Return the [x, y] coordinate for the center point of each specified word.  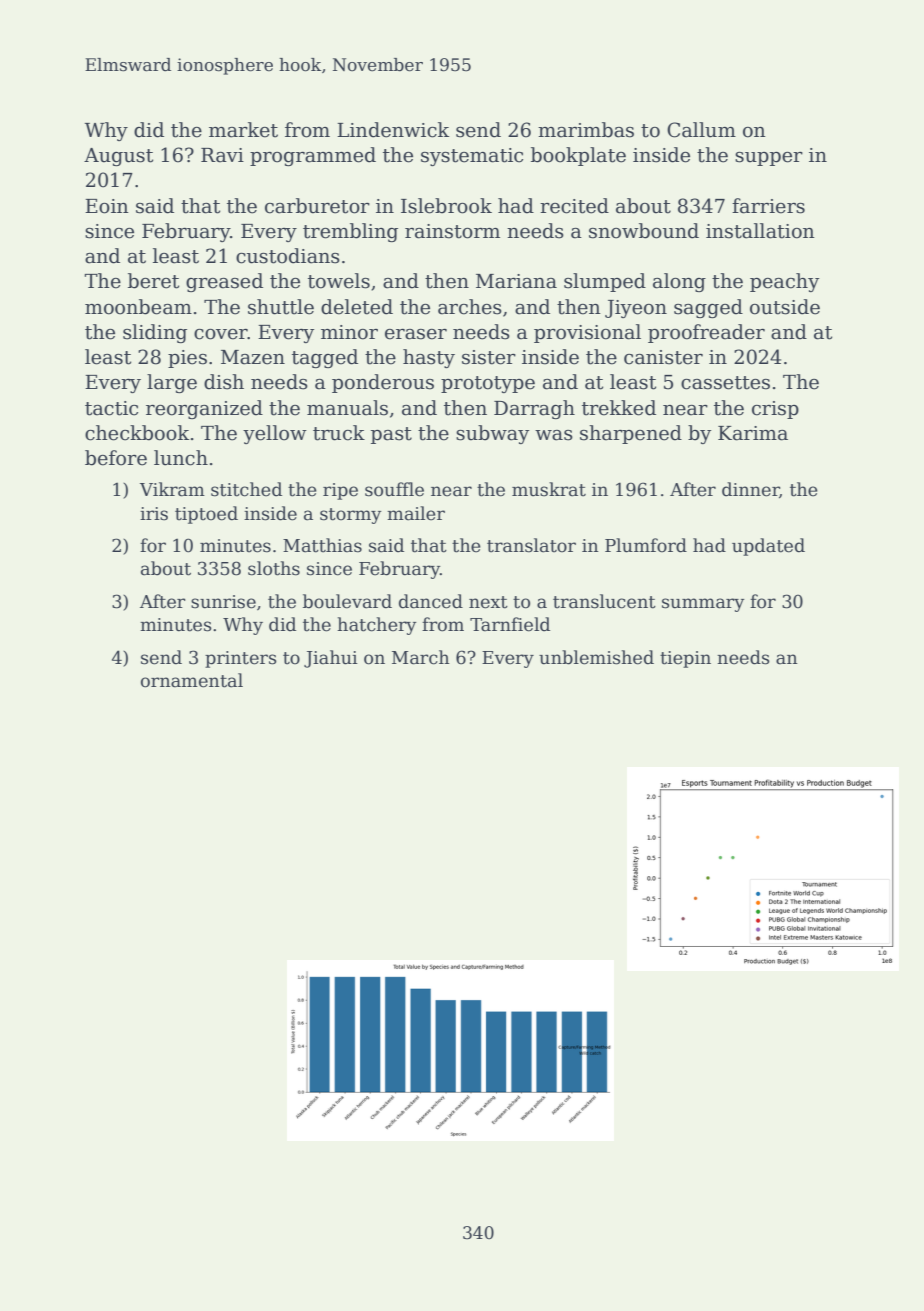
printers [241, 659]
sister [489, 357]
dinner [751, 490]
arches [470, 307]
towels [339, 281]
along [679, 282]
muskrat [549, 489]
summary [703, 605]
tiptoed [206, 515]
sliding [155, 333]
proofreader [706, 333]
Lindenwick [393, 130]
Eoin [107, 206]
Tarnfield [510, 624]
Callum [701, 130]
